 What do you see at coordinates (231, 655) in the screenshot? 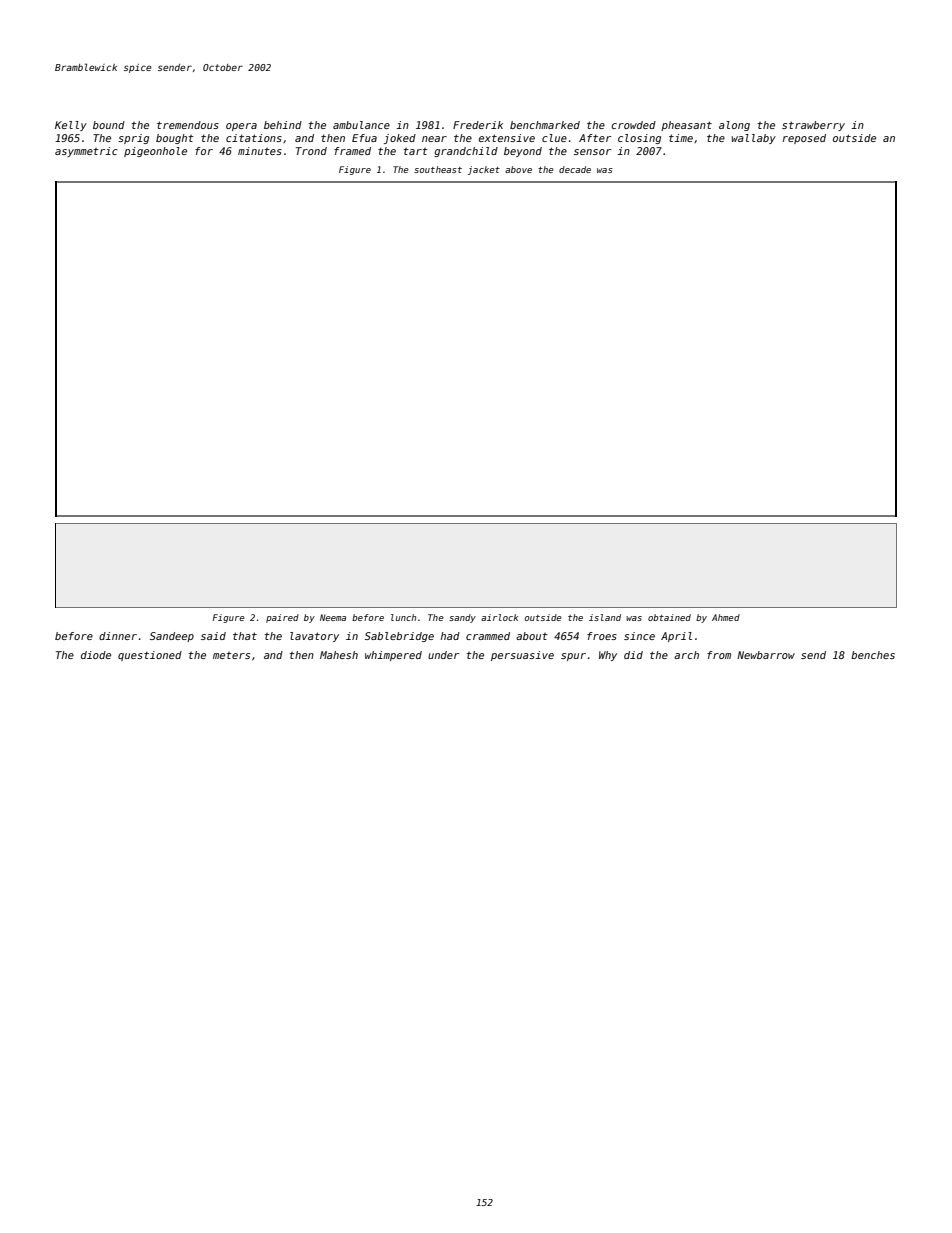
I see `meters` at bounding box center [231, 655].
